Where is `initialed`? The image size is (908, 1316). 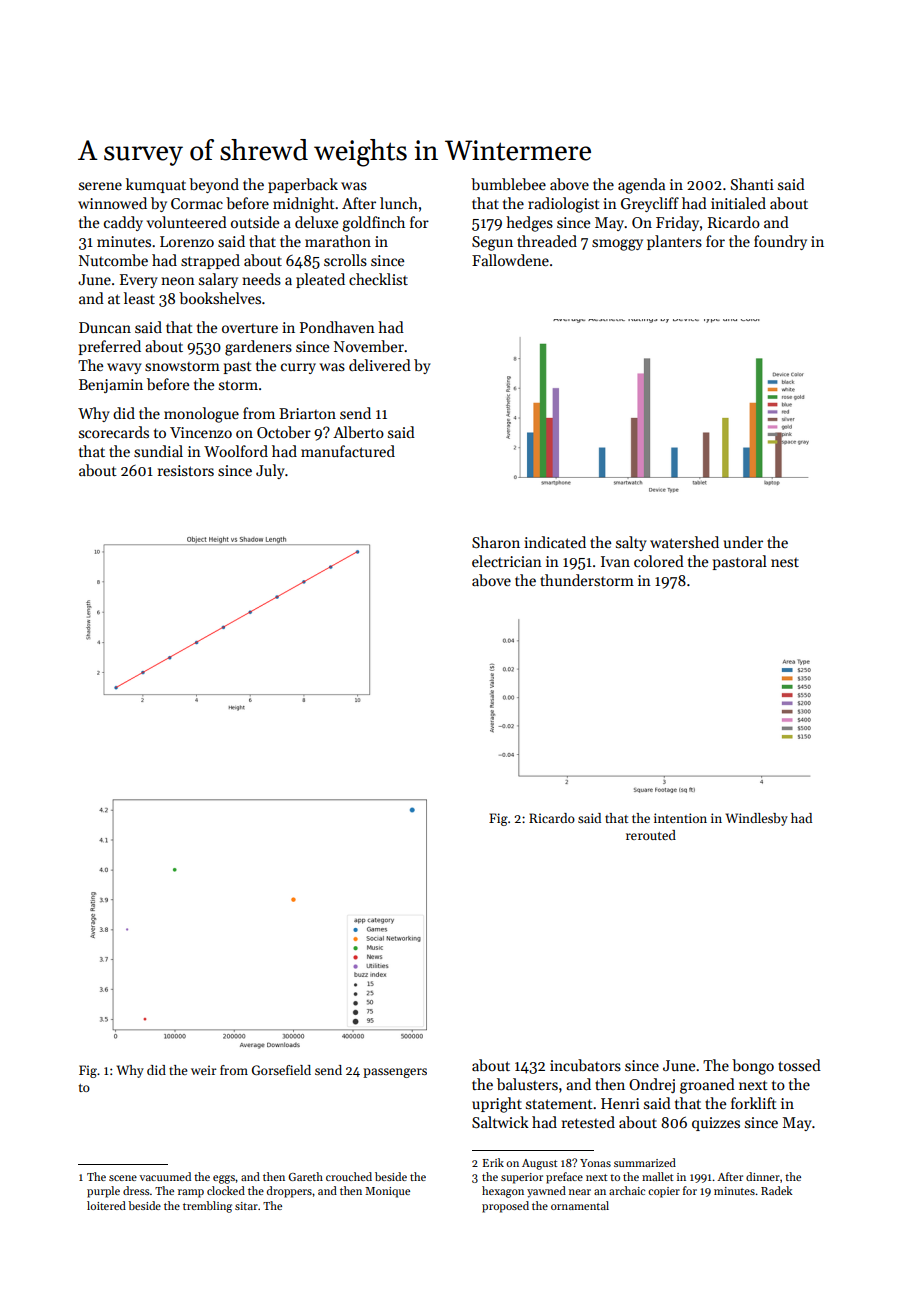 initialed is located at coordinates (738, 203).
